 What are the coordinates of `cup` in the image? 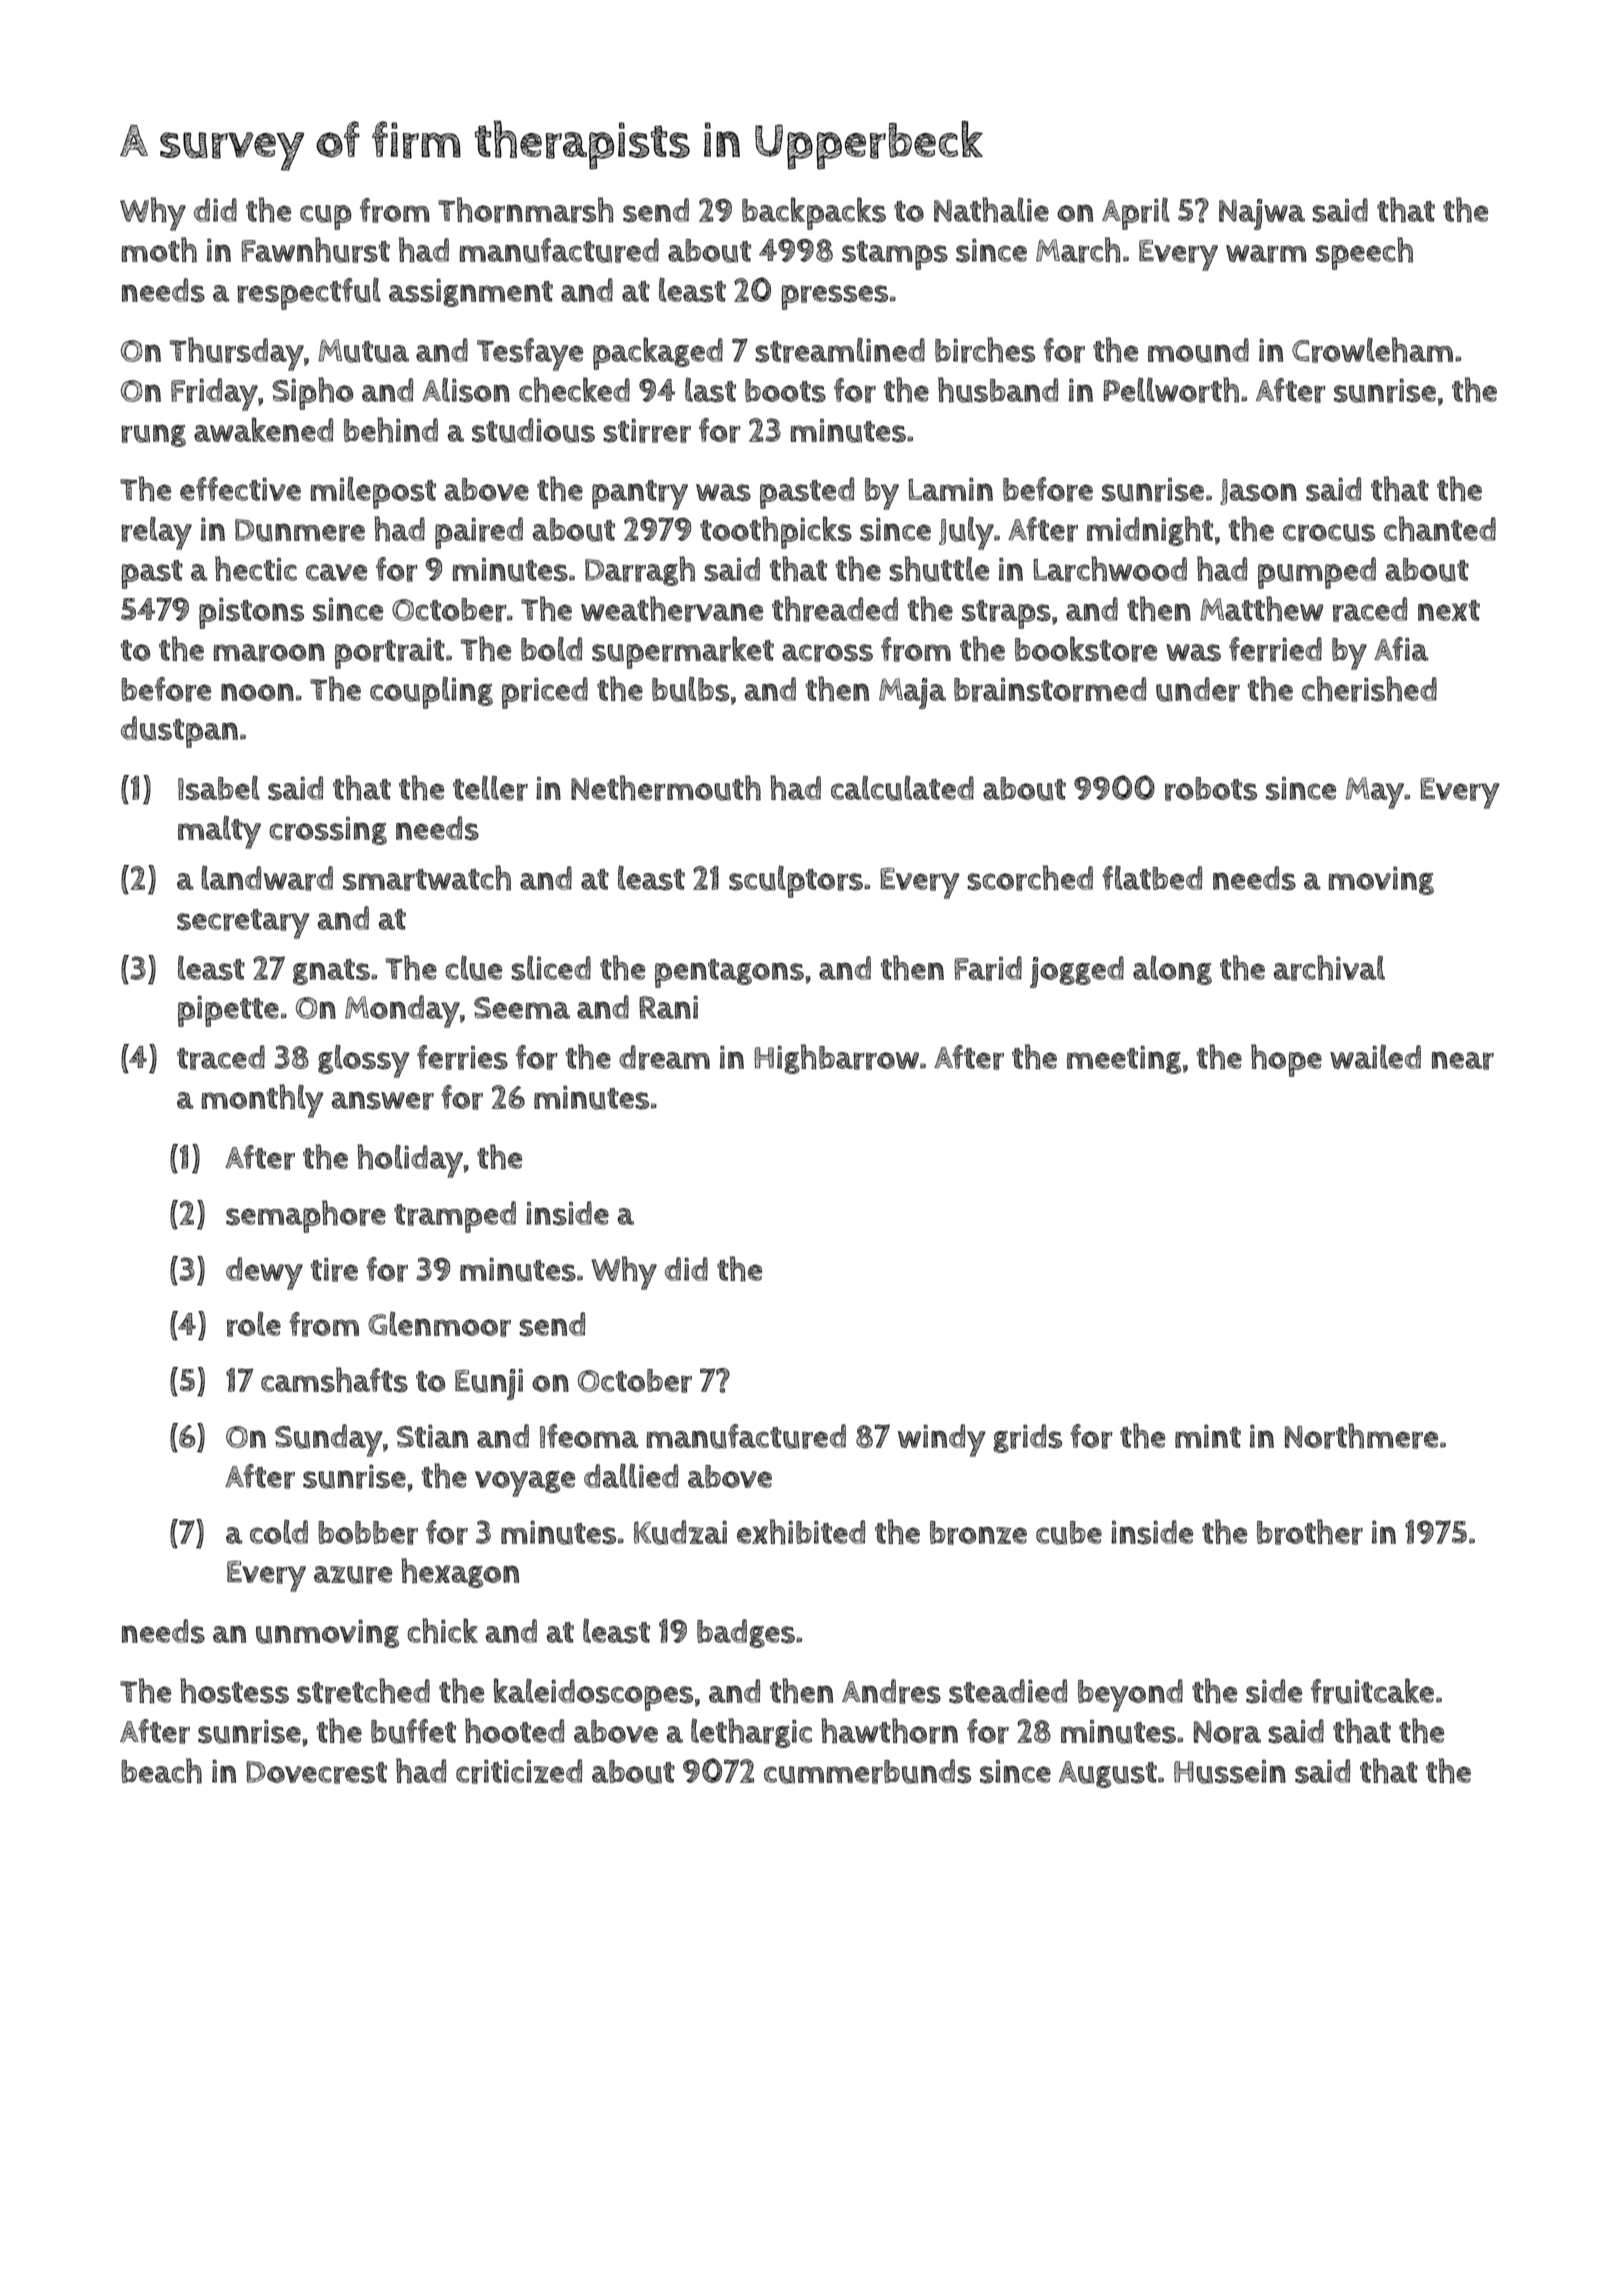 It's located at (326, 217).
